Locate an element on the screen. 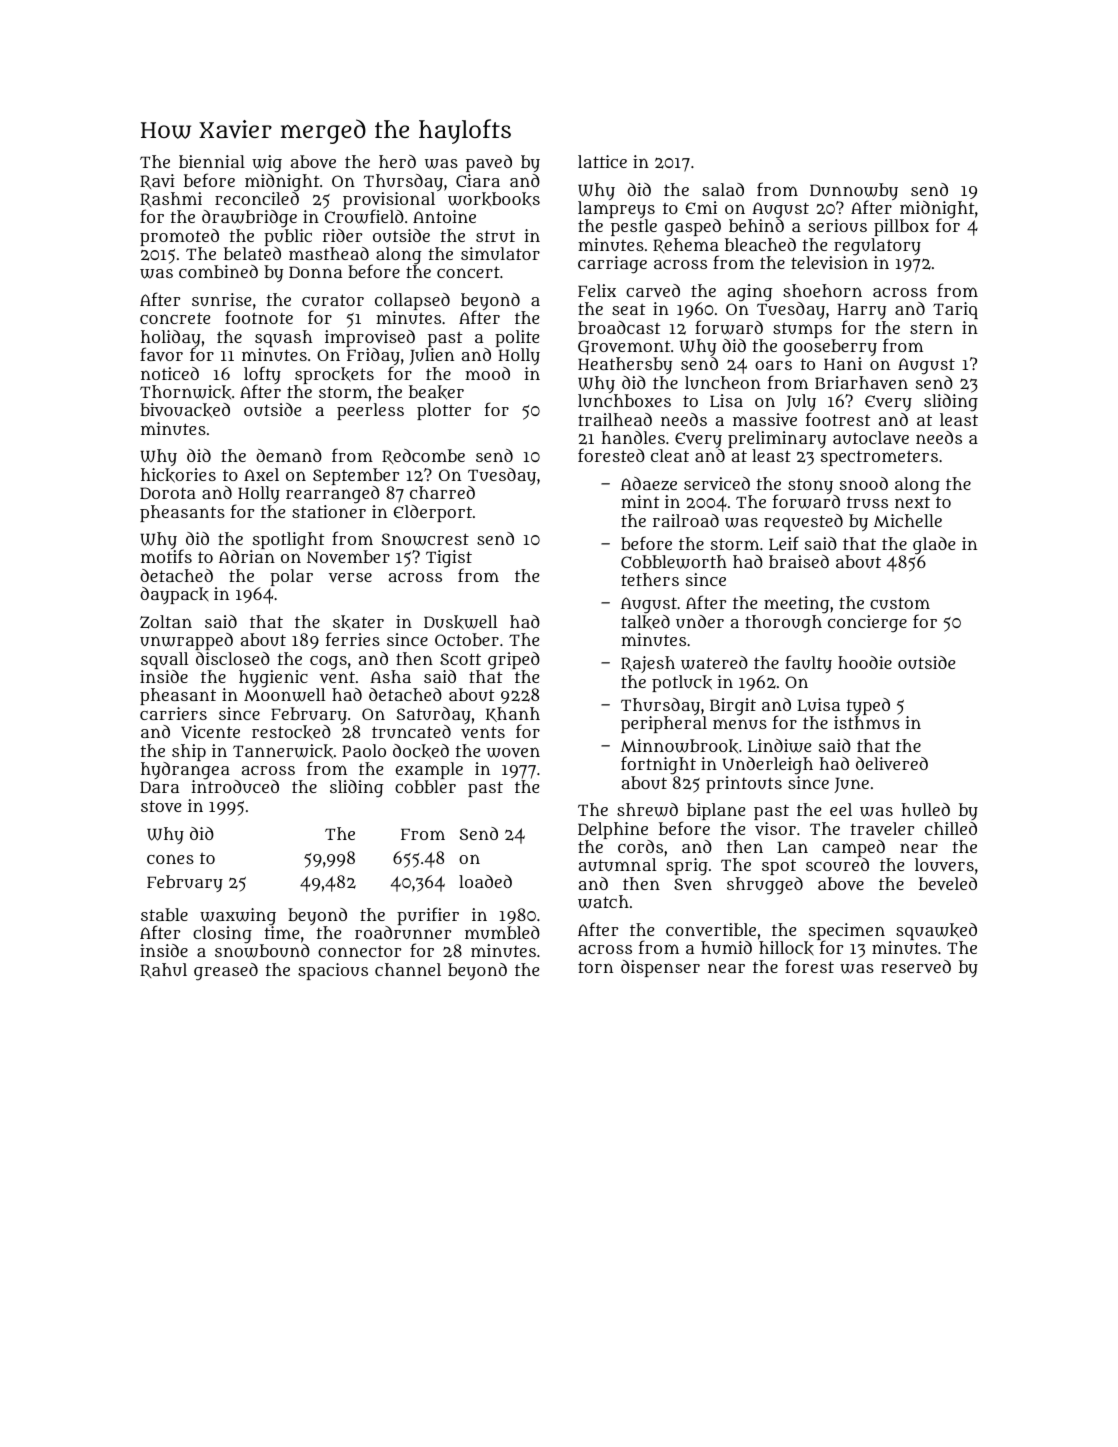  Rahul is located at coordinates (163, 970).
